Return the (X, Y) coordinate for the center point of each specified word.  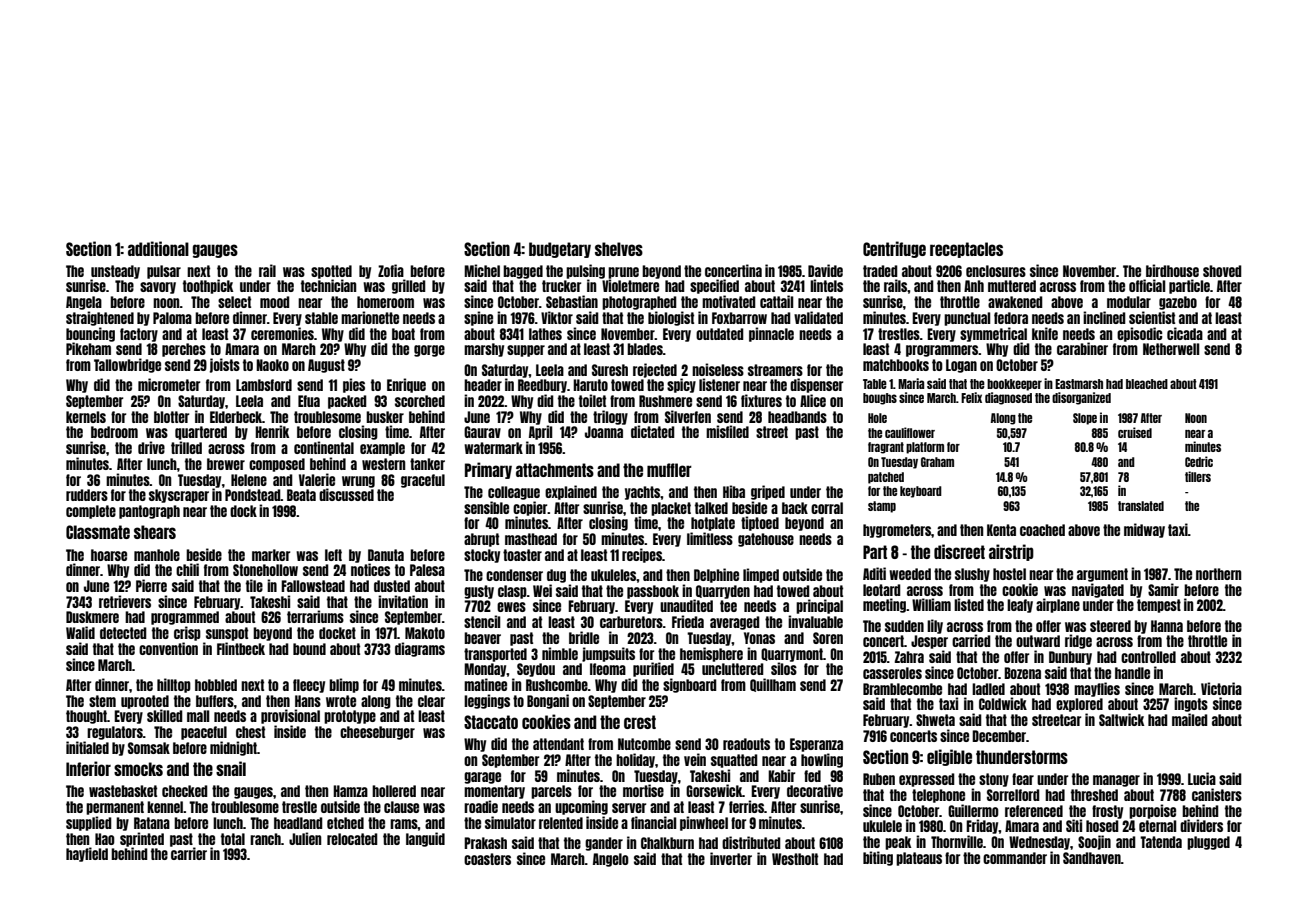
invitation (403, 601)
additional (158, 248)
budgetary (560, 250)
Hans (308, 701)
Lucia (1202, 778)
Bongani (548, 701)
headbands (797, 417)
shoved (1222, 271)
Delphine (716, 575)
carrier (189, 853)
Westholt (795, 859)
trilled (186, 447)
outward (1038, 641)
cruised (1135, 432)
